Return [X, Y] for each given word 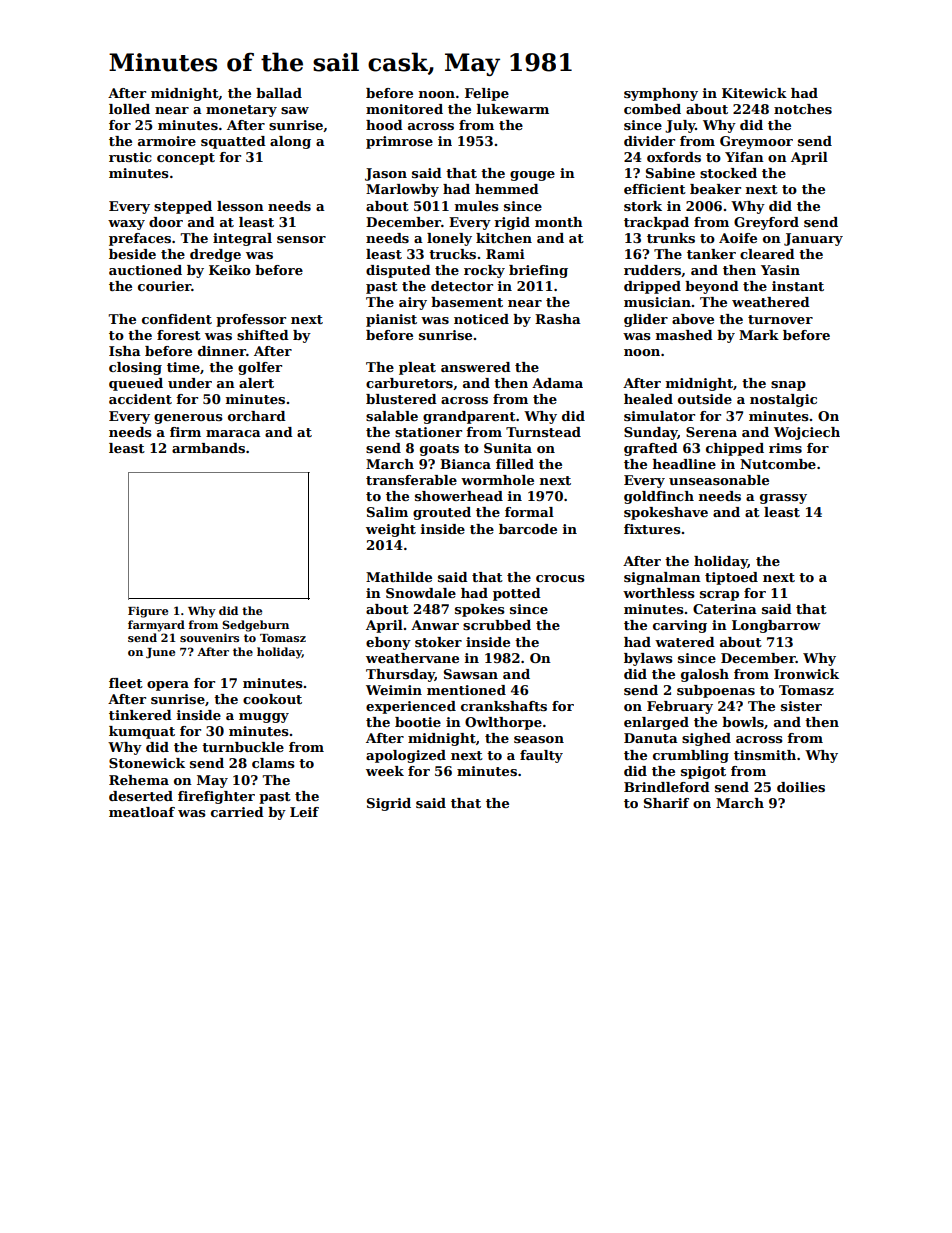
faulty [541, 756]
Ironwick [806, 674]
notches [803, 109]
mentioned [466, 690]
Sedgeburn [255, 626]
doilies [801, 787]
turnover [780, 319]
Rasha [558, 319]
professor [251, 320]
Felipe [487, 94]
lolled [129, 109]
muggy [264, 718]
